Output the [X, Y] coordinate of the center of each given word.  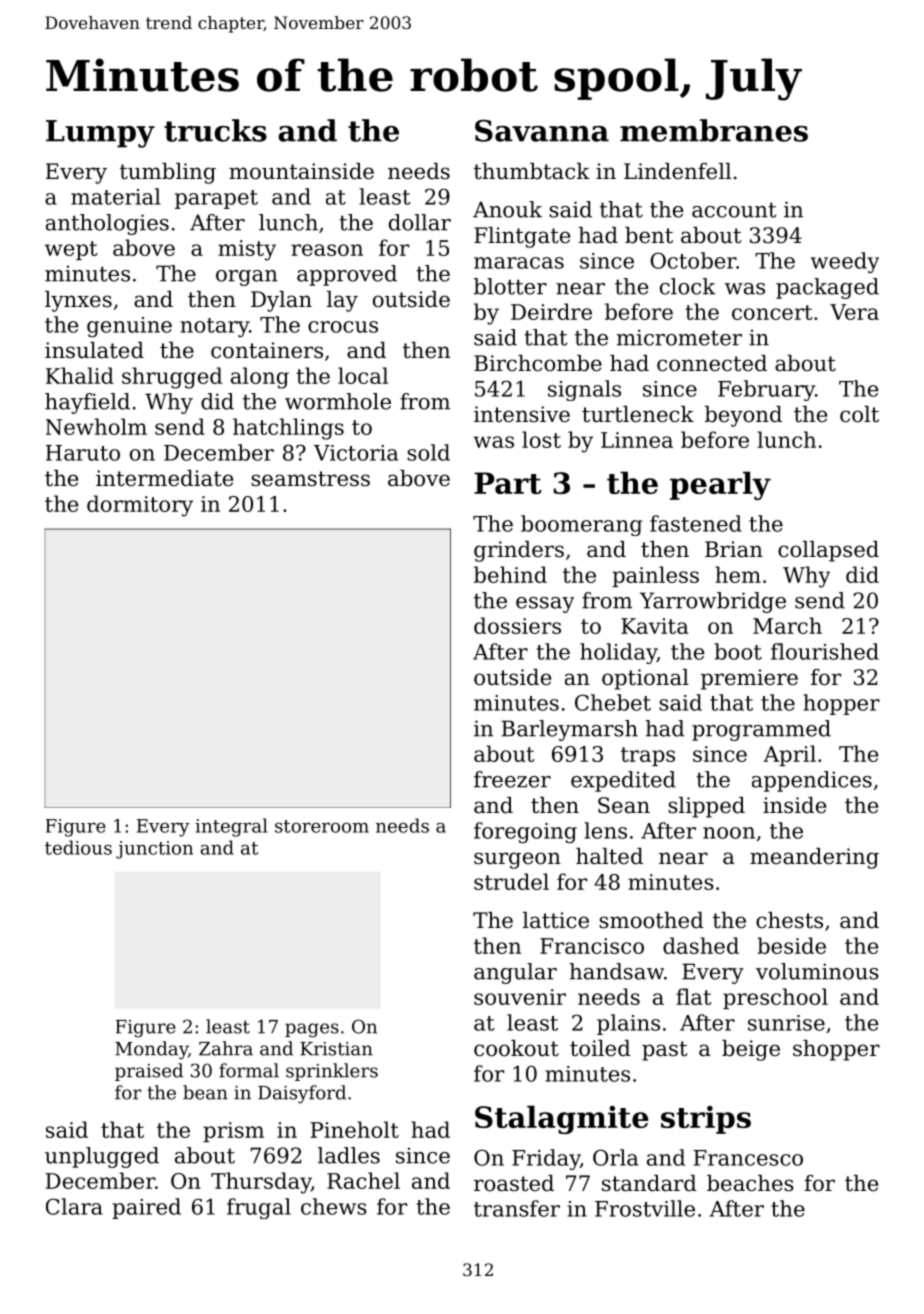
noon [729, 833]
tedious [78, 847]
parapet [216, 199]
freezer [512, 779]
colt [859, 414]
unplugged [102, 1157]
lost [541, 439]
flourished [825, 651]
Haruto [83, 453]
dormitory [140, 506]
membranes [714, 130]
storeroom [322, 826]
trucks [215, 130]
